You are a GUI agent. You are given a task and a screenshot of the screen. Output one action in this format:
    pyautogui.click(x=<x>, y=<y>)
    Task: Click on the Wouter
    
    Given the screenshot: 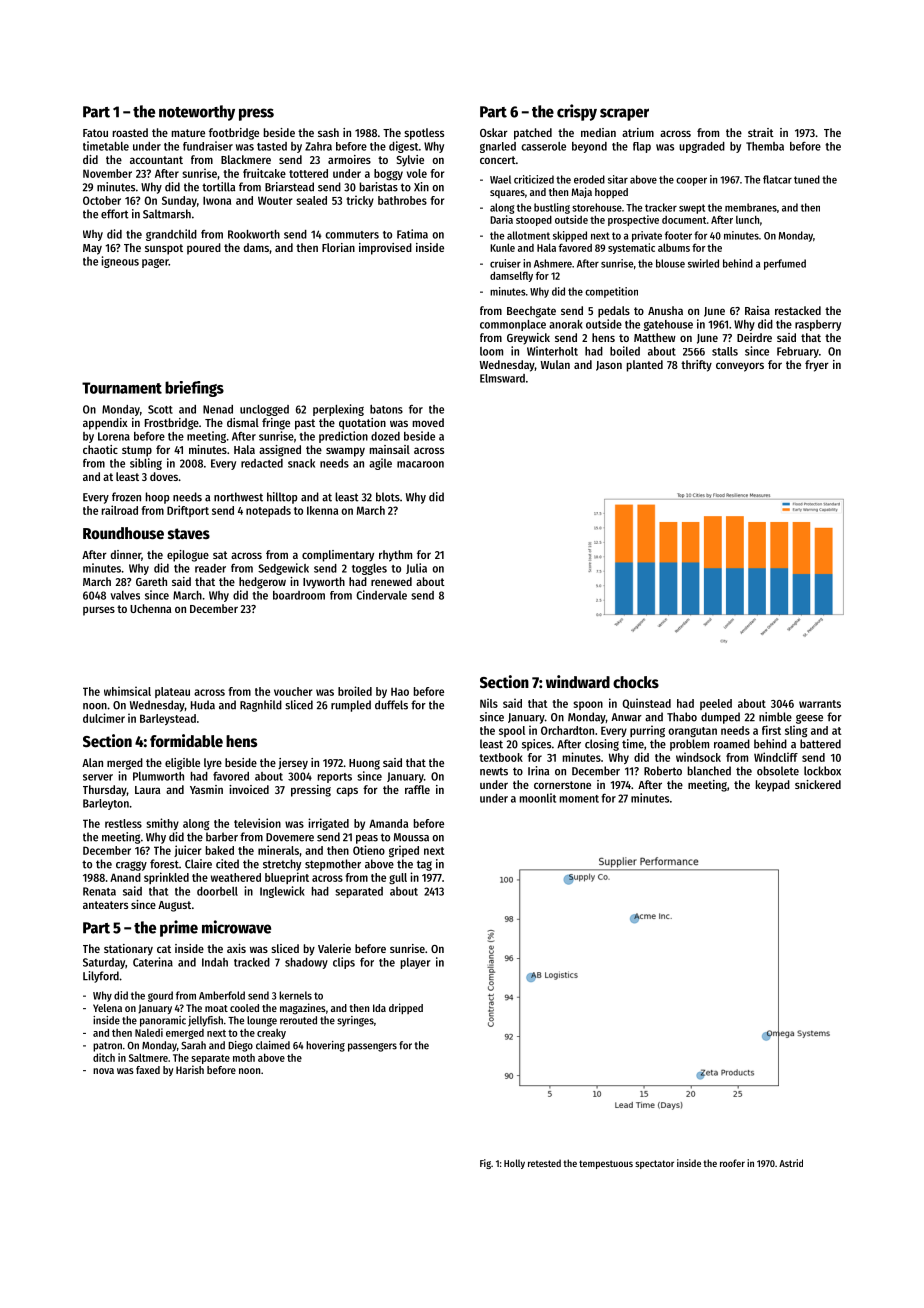 What is the action you would take?
    pyautogui.click(x=275, y=200)
